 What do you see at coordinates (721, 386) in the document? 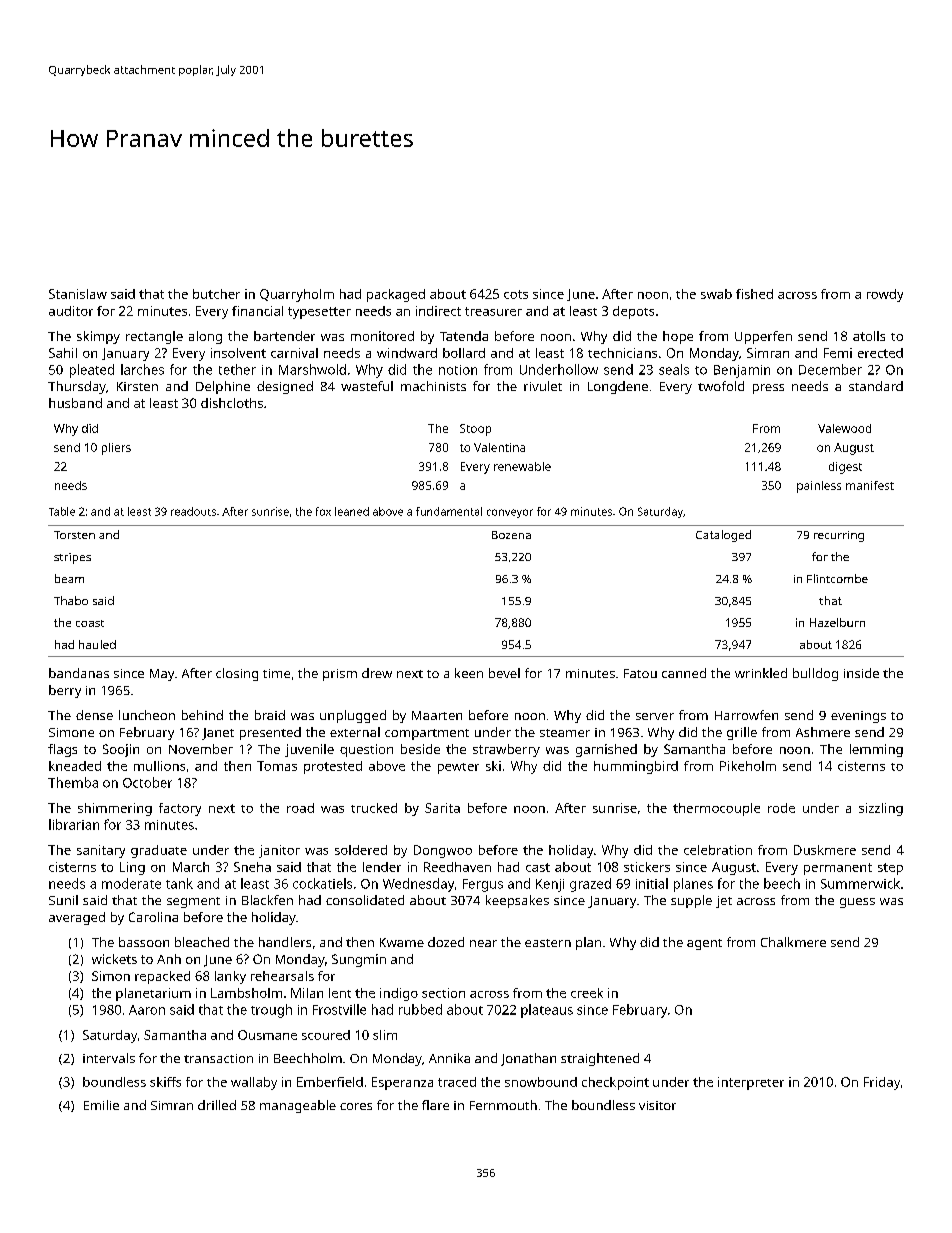
I see `twofold` at bounding box center [721, 386].
